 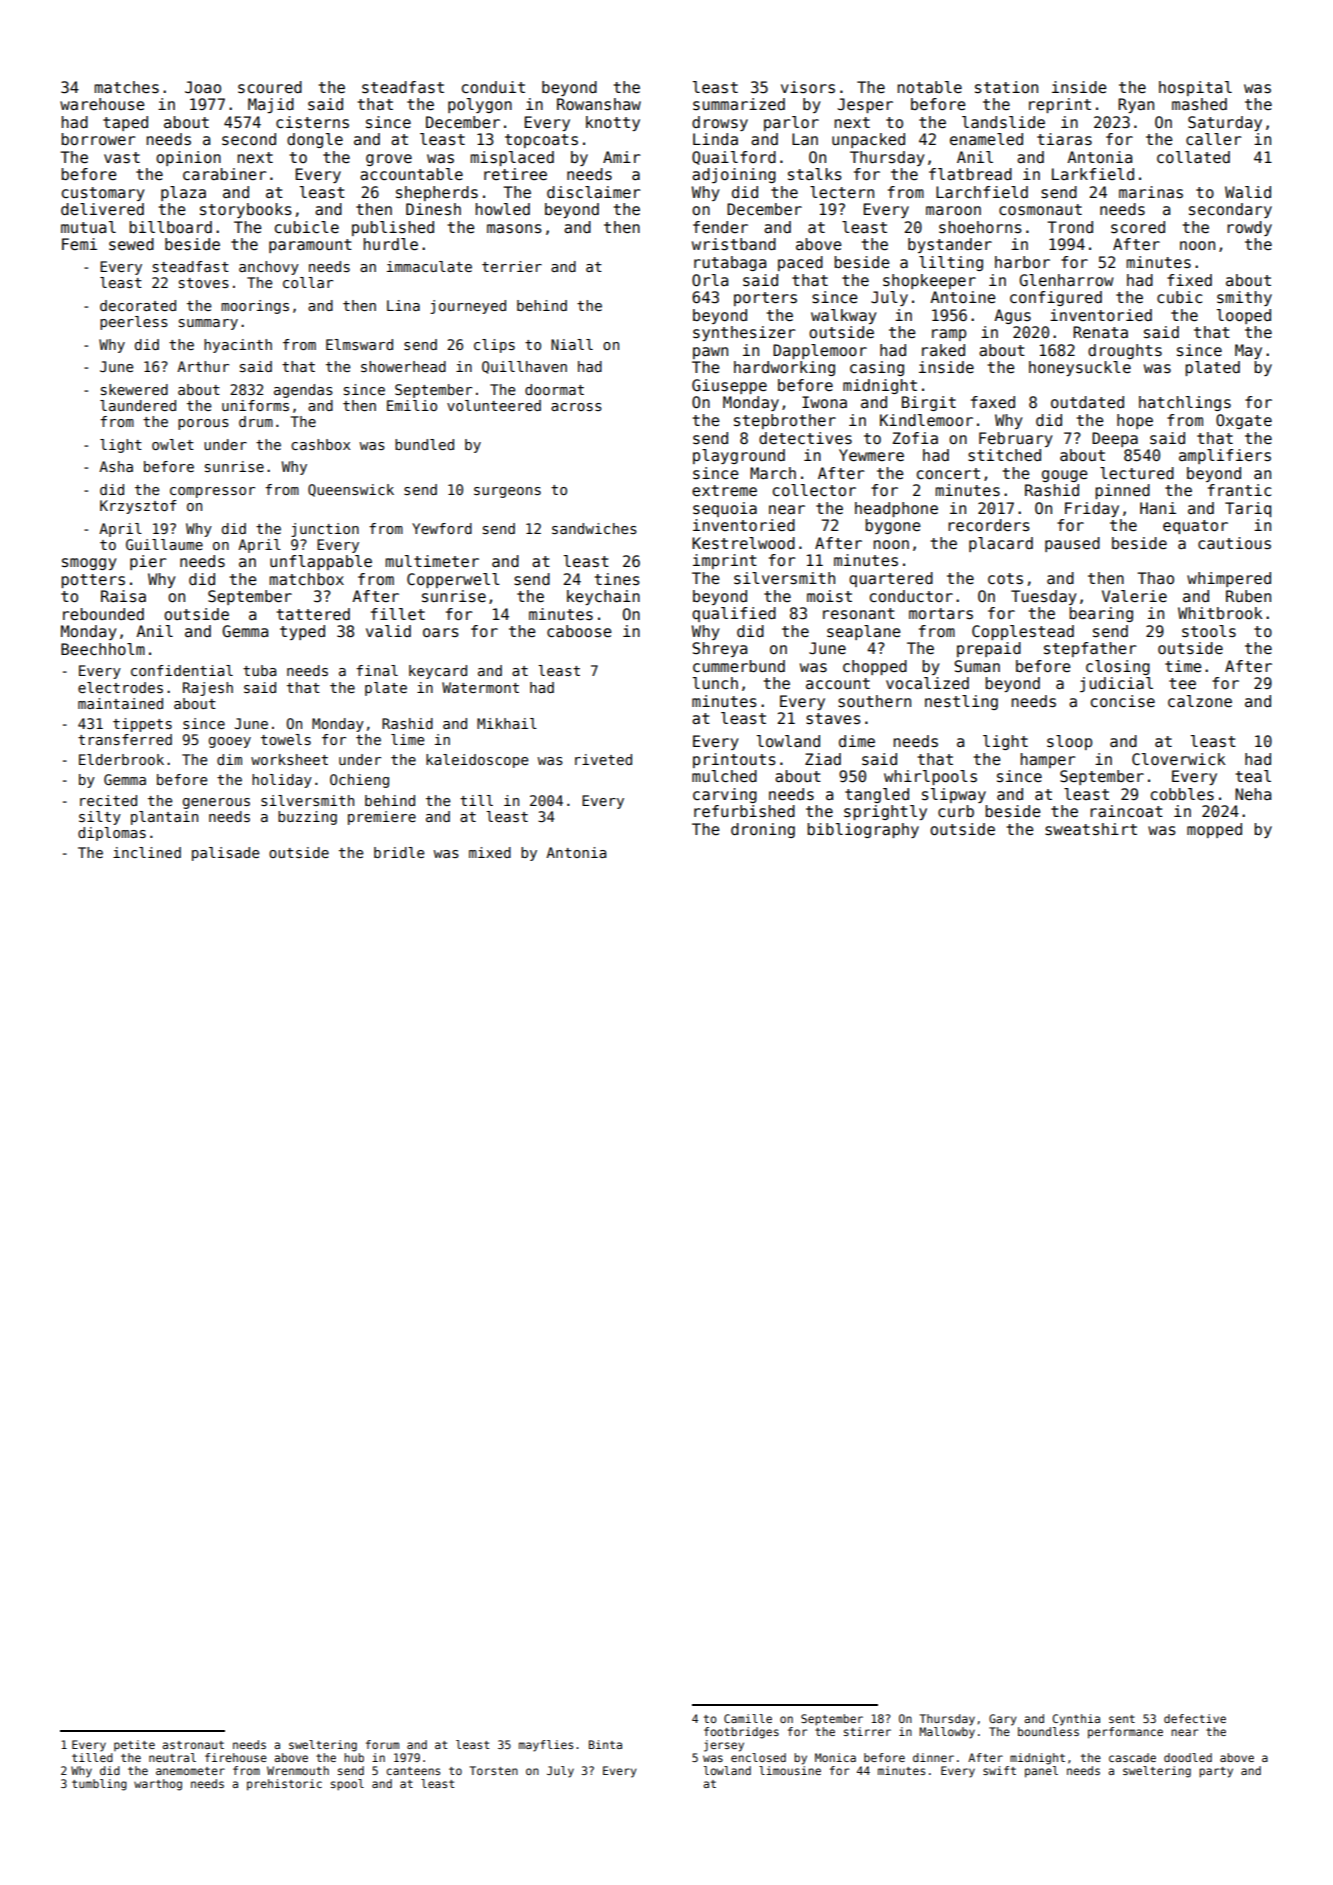 I want to click on summarized, so click(x=739, y=104).
